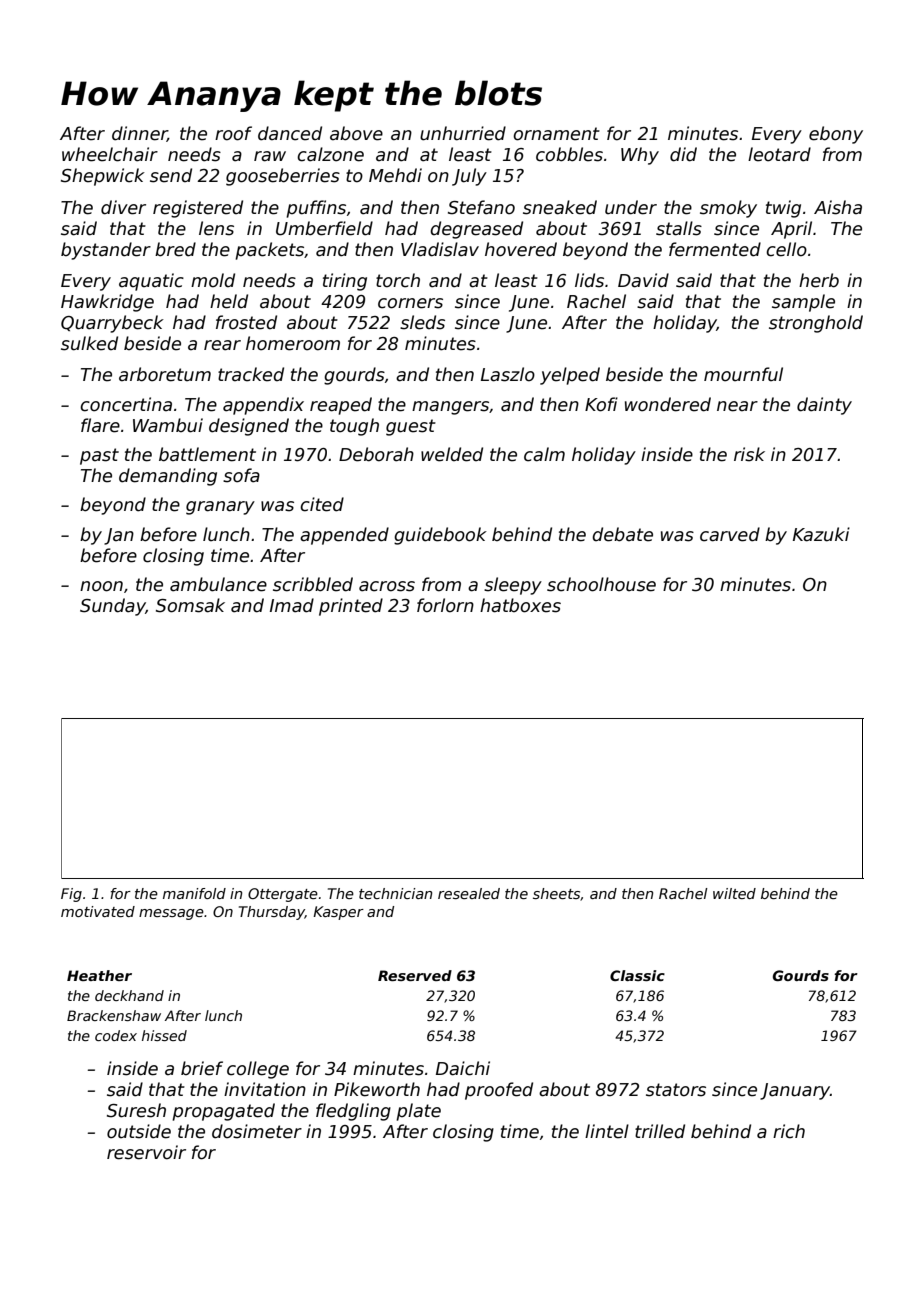 This screenshot has width=924, height=1311. I want to click on rich, so click(789, 1131).
